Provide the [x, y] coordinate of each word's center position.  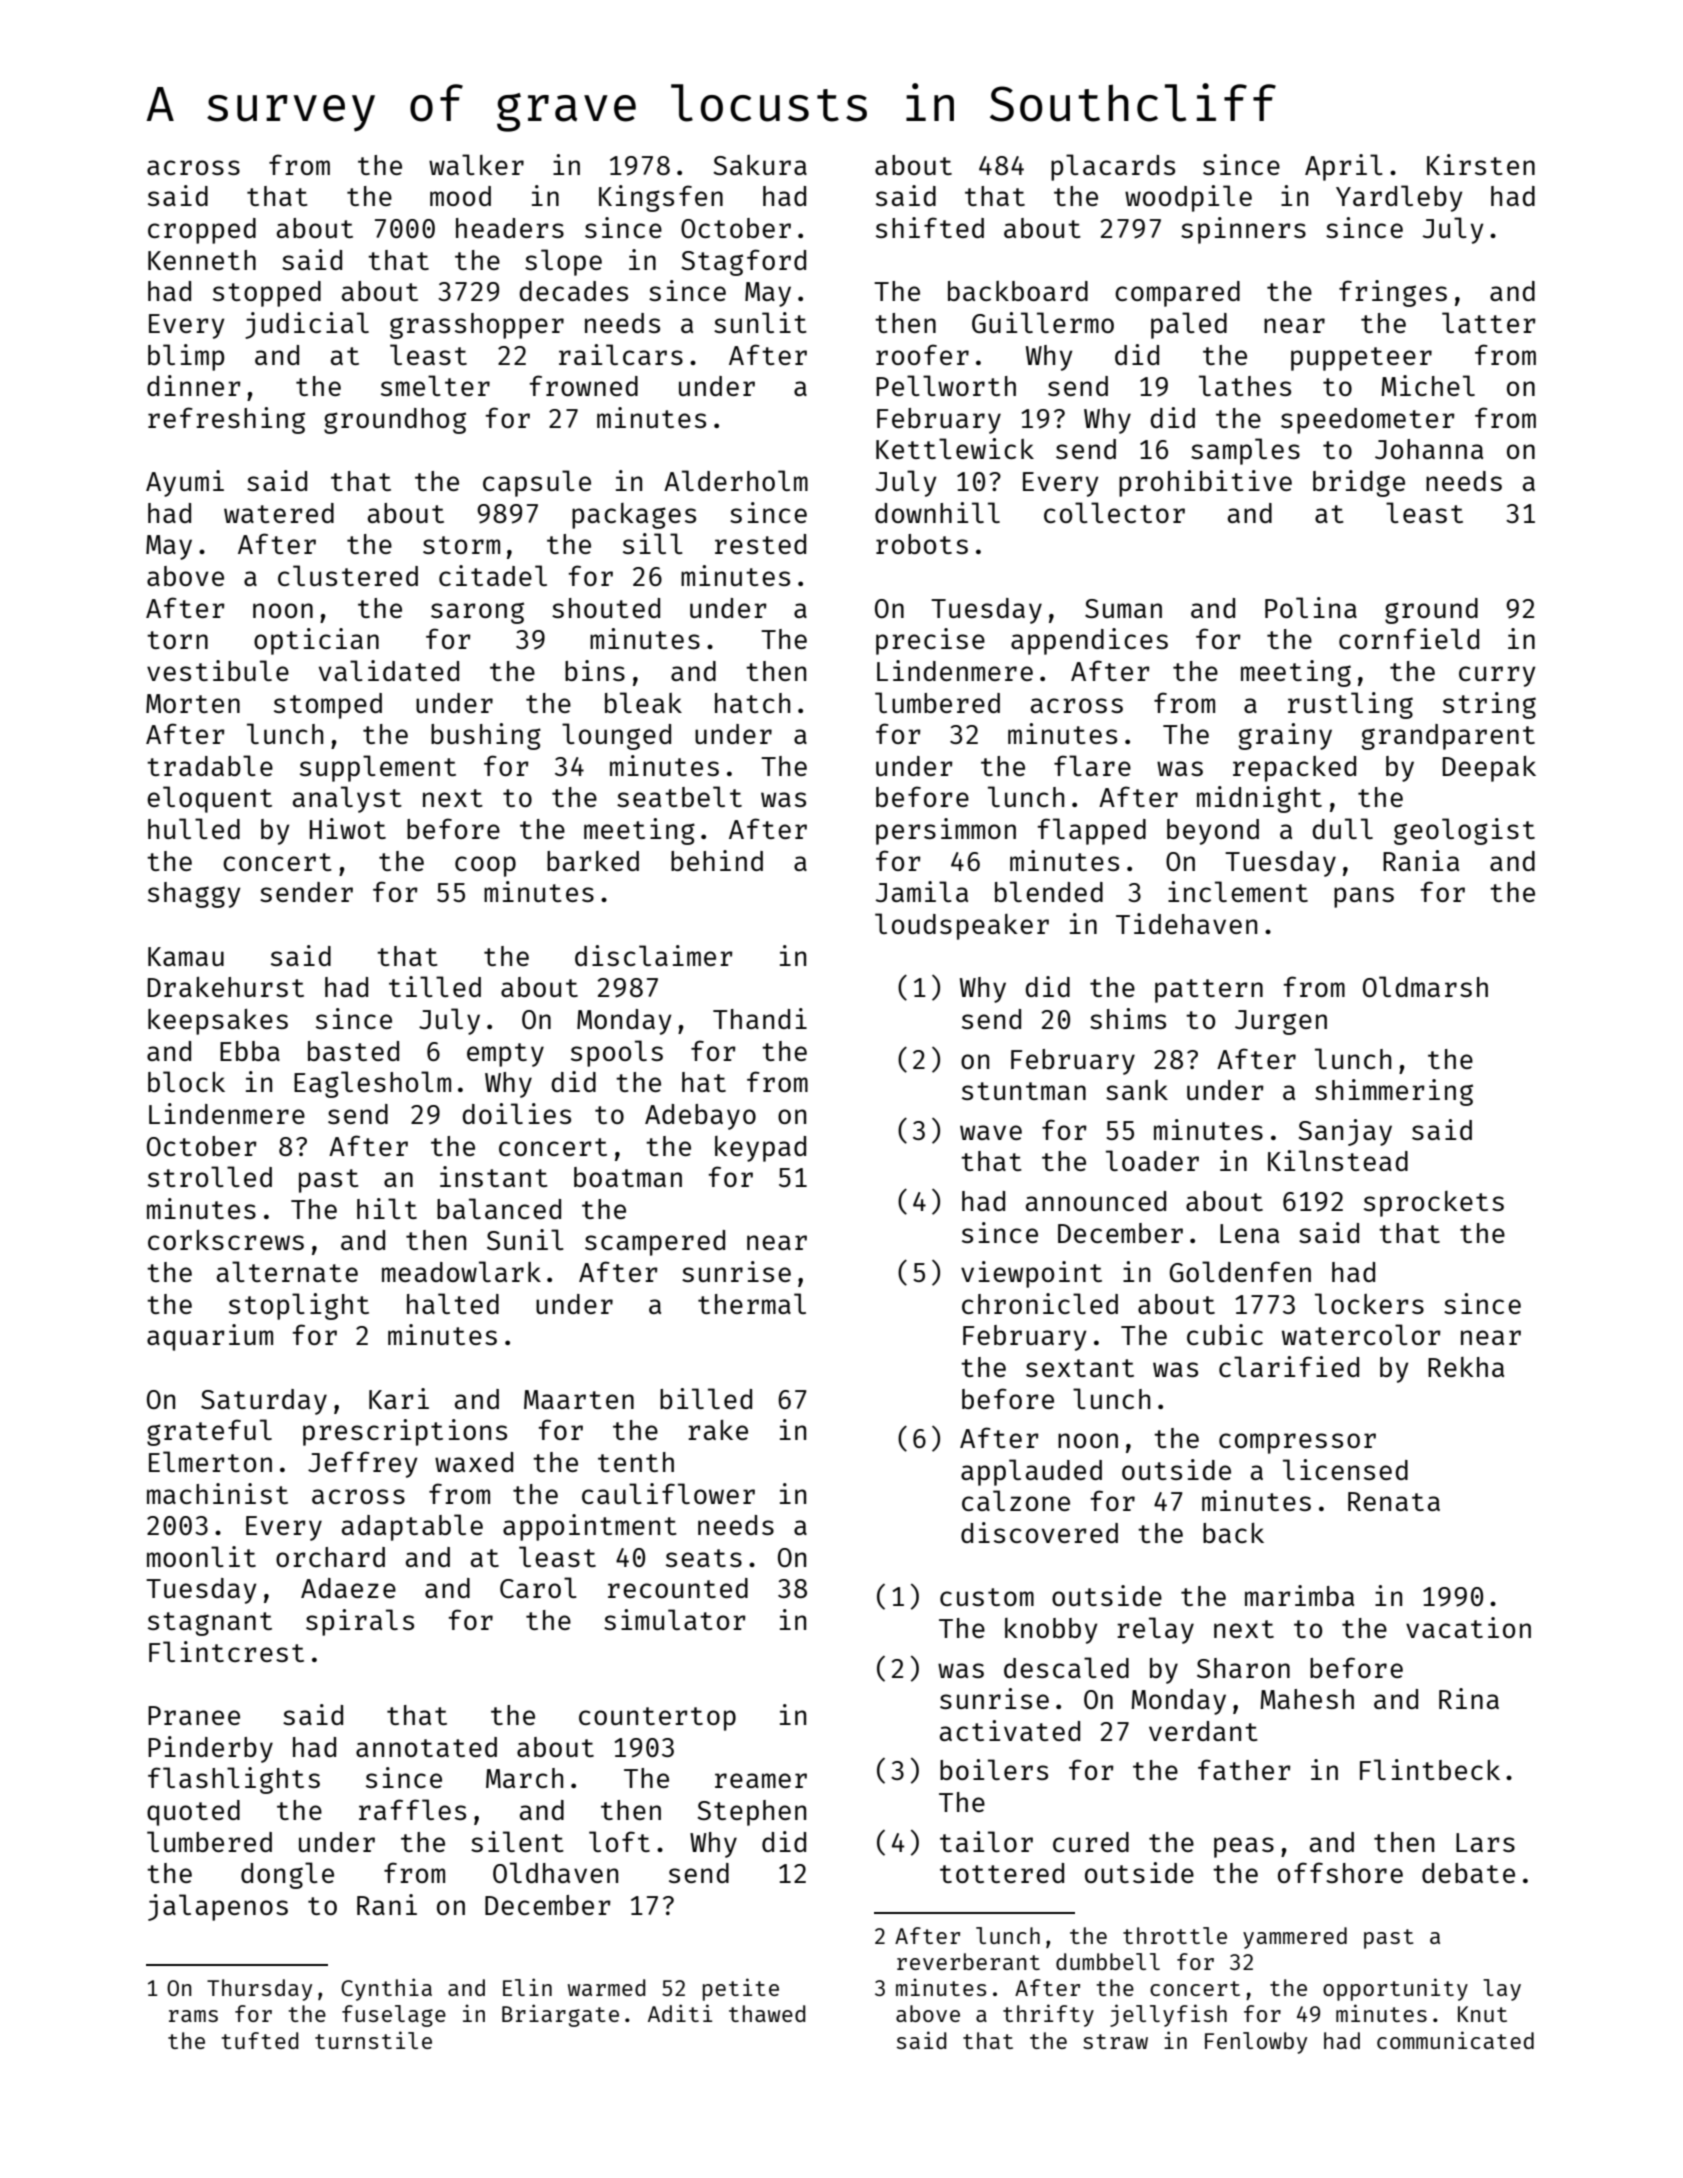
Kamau [186, 956]
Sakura [760, 165]
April [1344, 167]
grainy [1285, 736]
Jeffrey [363, 1464]
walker [476, 164]
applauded [1031, 1472]
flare [1092, 765]
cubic [1225, 1334]
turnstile [373, 2040]
